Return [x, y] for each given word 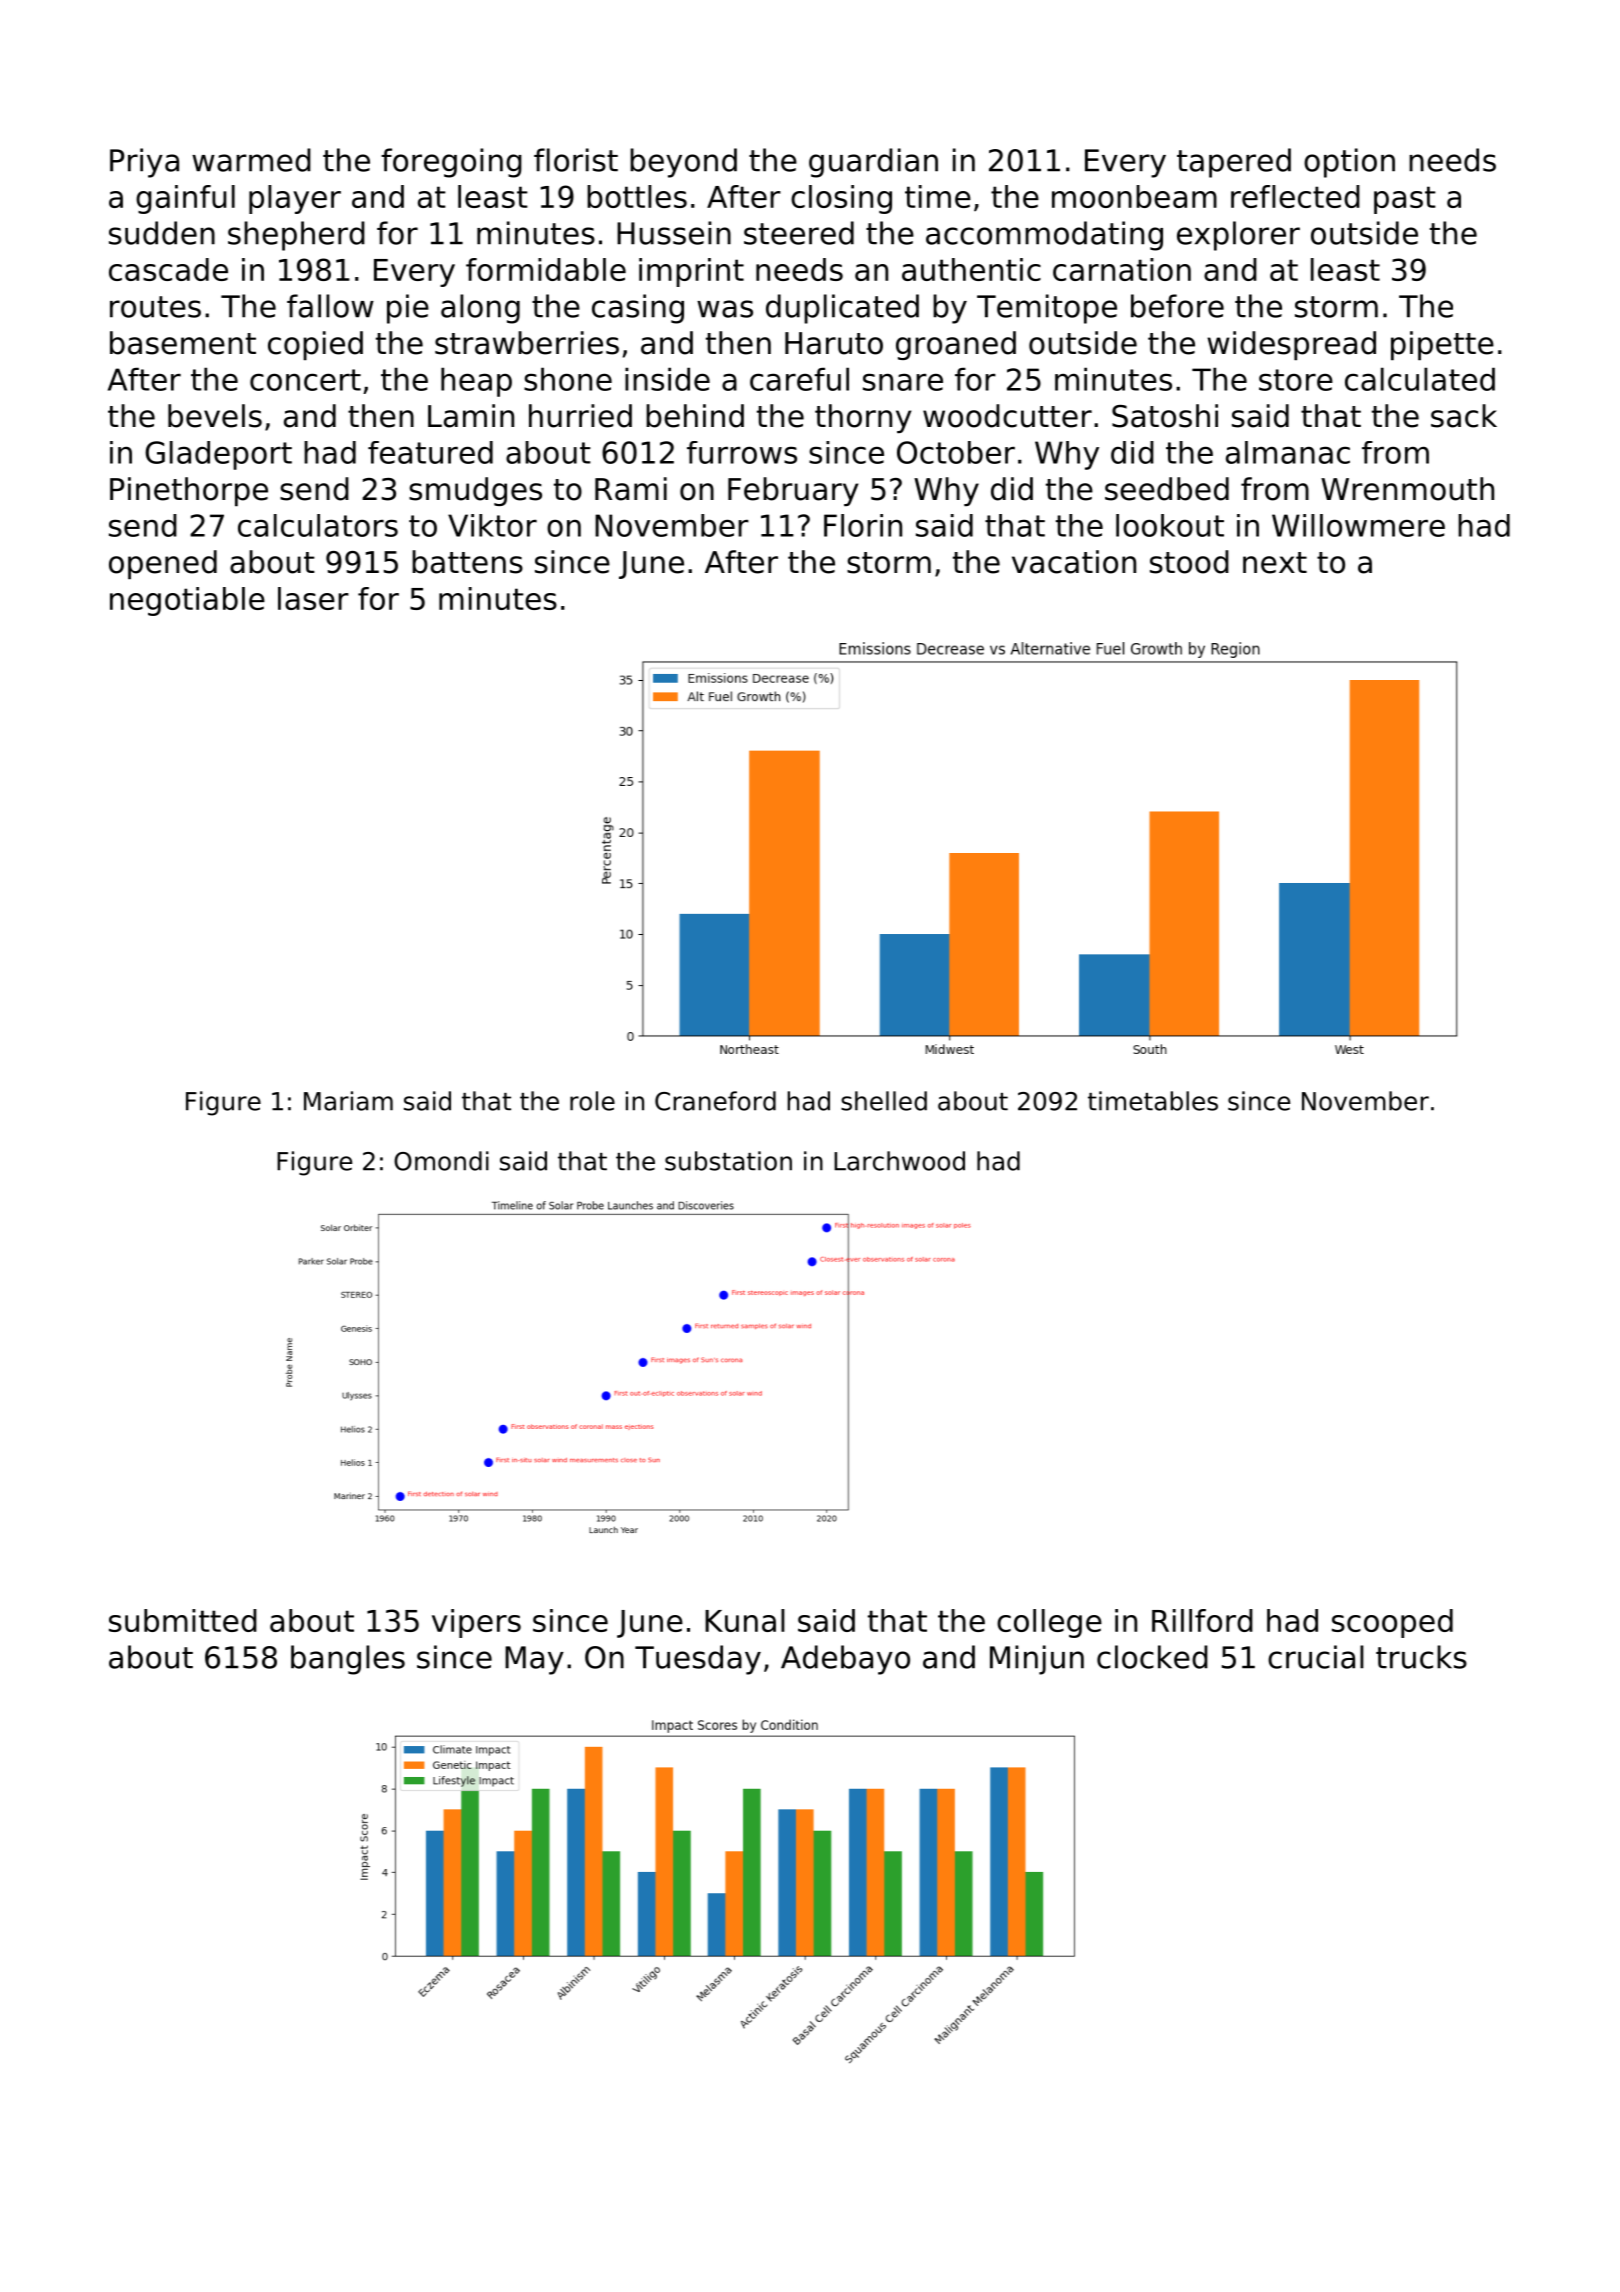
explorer [1238, 236]
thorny [863, 418]
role [592, 1101]
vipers [476, 1623]
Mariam [348, 1101]
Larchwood [899, 1161]
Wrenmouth [1407, 489]
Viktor [492, 525]
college [1049, 1623]
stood [1189, 562]
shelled [884, 1101]
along [480, 309]
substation [728, 1161]
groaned [956, 345]
